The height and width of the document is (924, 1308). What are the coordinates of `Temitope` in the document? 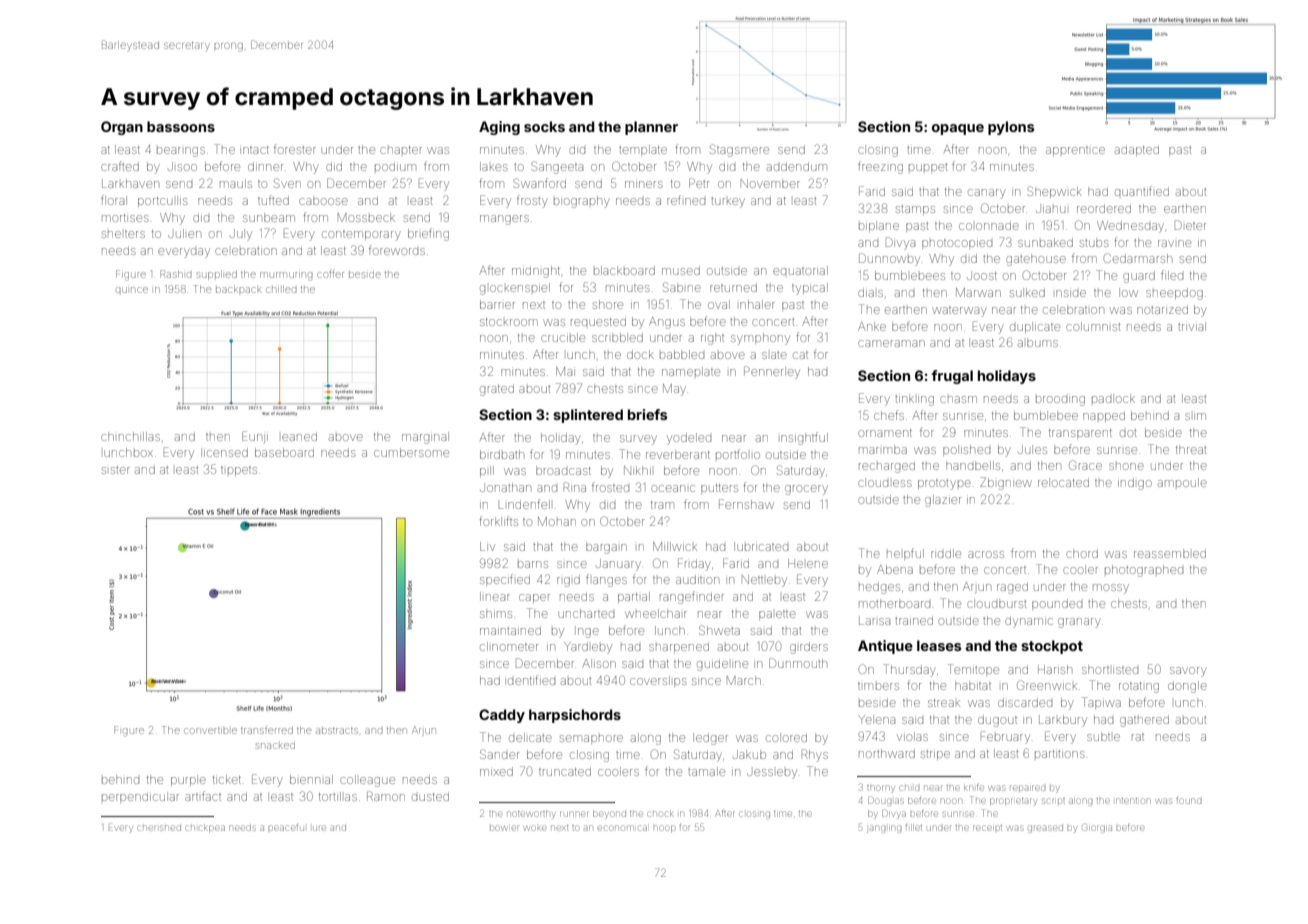 It's located at (973, 670).
